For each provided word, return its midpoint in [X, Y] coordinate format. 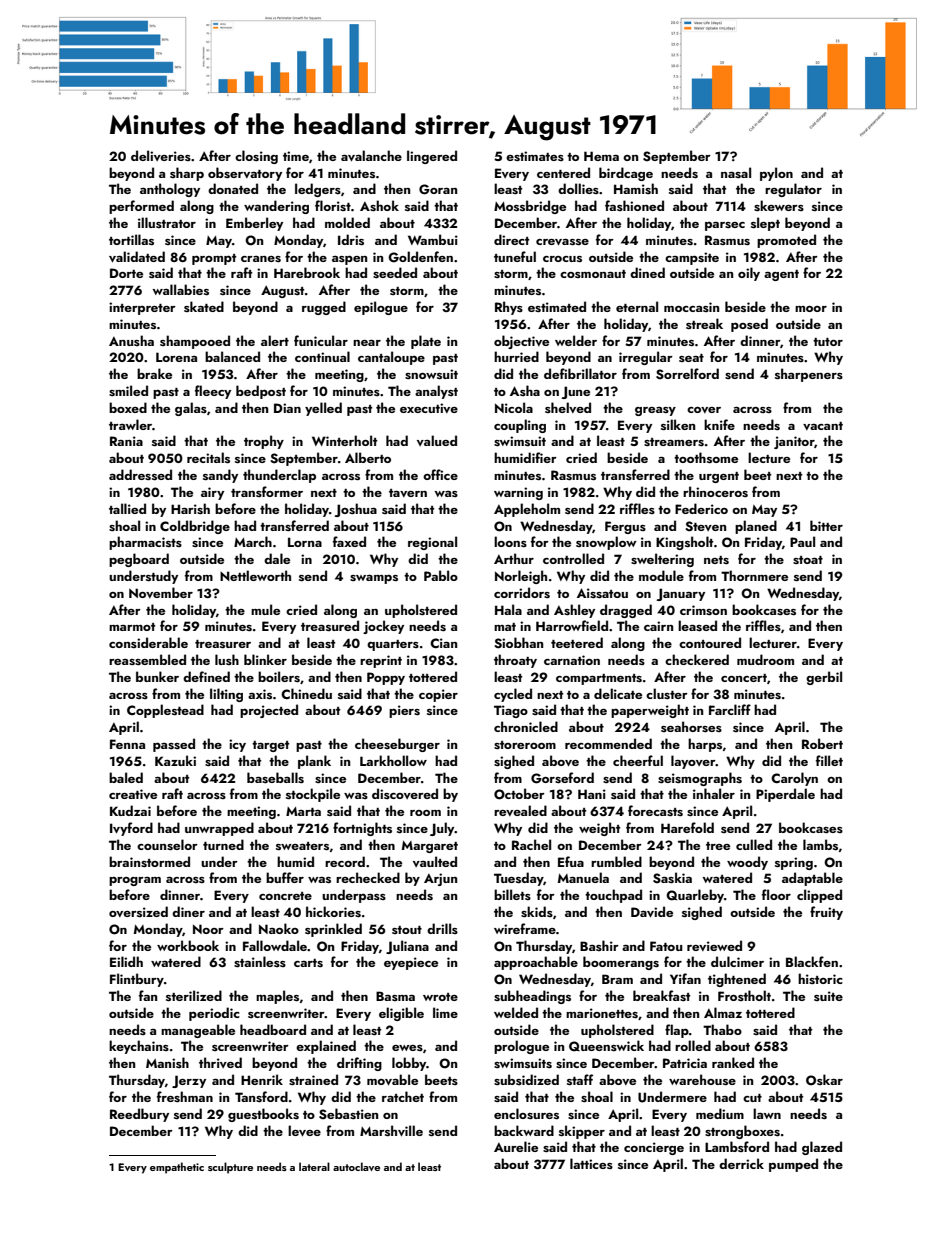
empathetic [177, 1168]
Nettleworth [255, 575]
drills [442, 928]
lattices [591, 1163]
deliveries [161, 155]
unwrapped [219, 829]
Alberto [368, 457]
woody [747, 863]
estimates [535, 156]
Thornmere [754, 575]
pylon [776, 174]
